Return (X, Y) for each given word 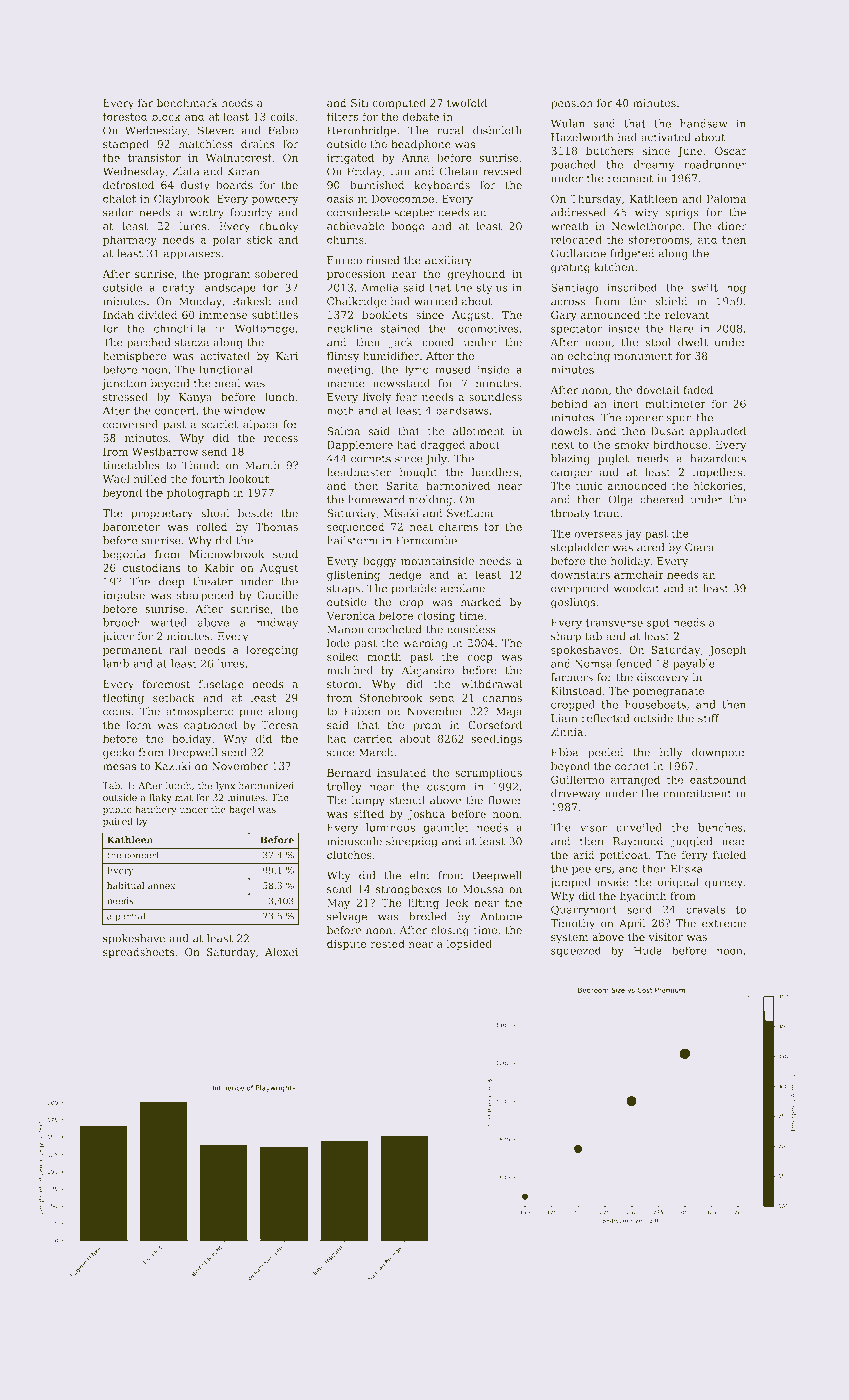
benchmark (187, 103)
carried (373, 738)
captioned (210, 726)
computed (399, 104)
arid (584, 854)
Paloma (726, 198)
